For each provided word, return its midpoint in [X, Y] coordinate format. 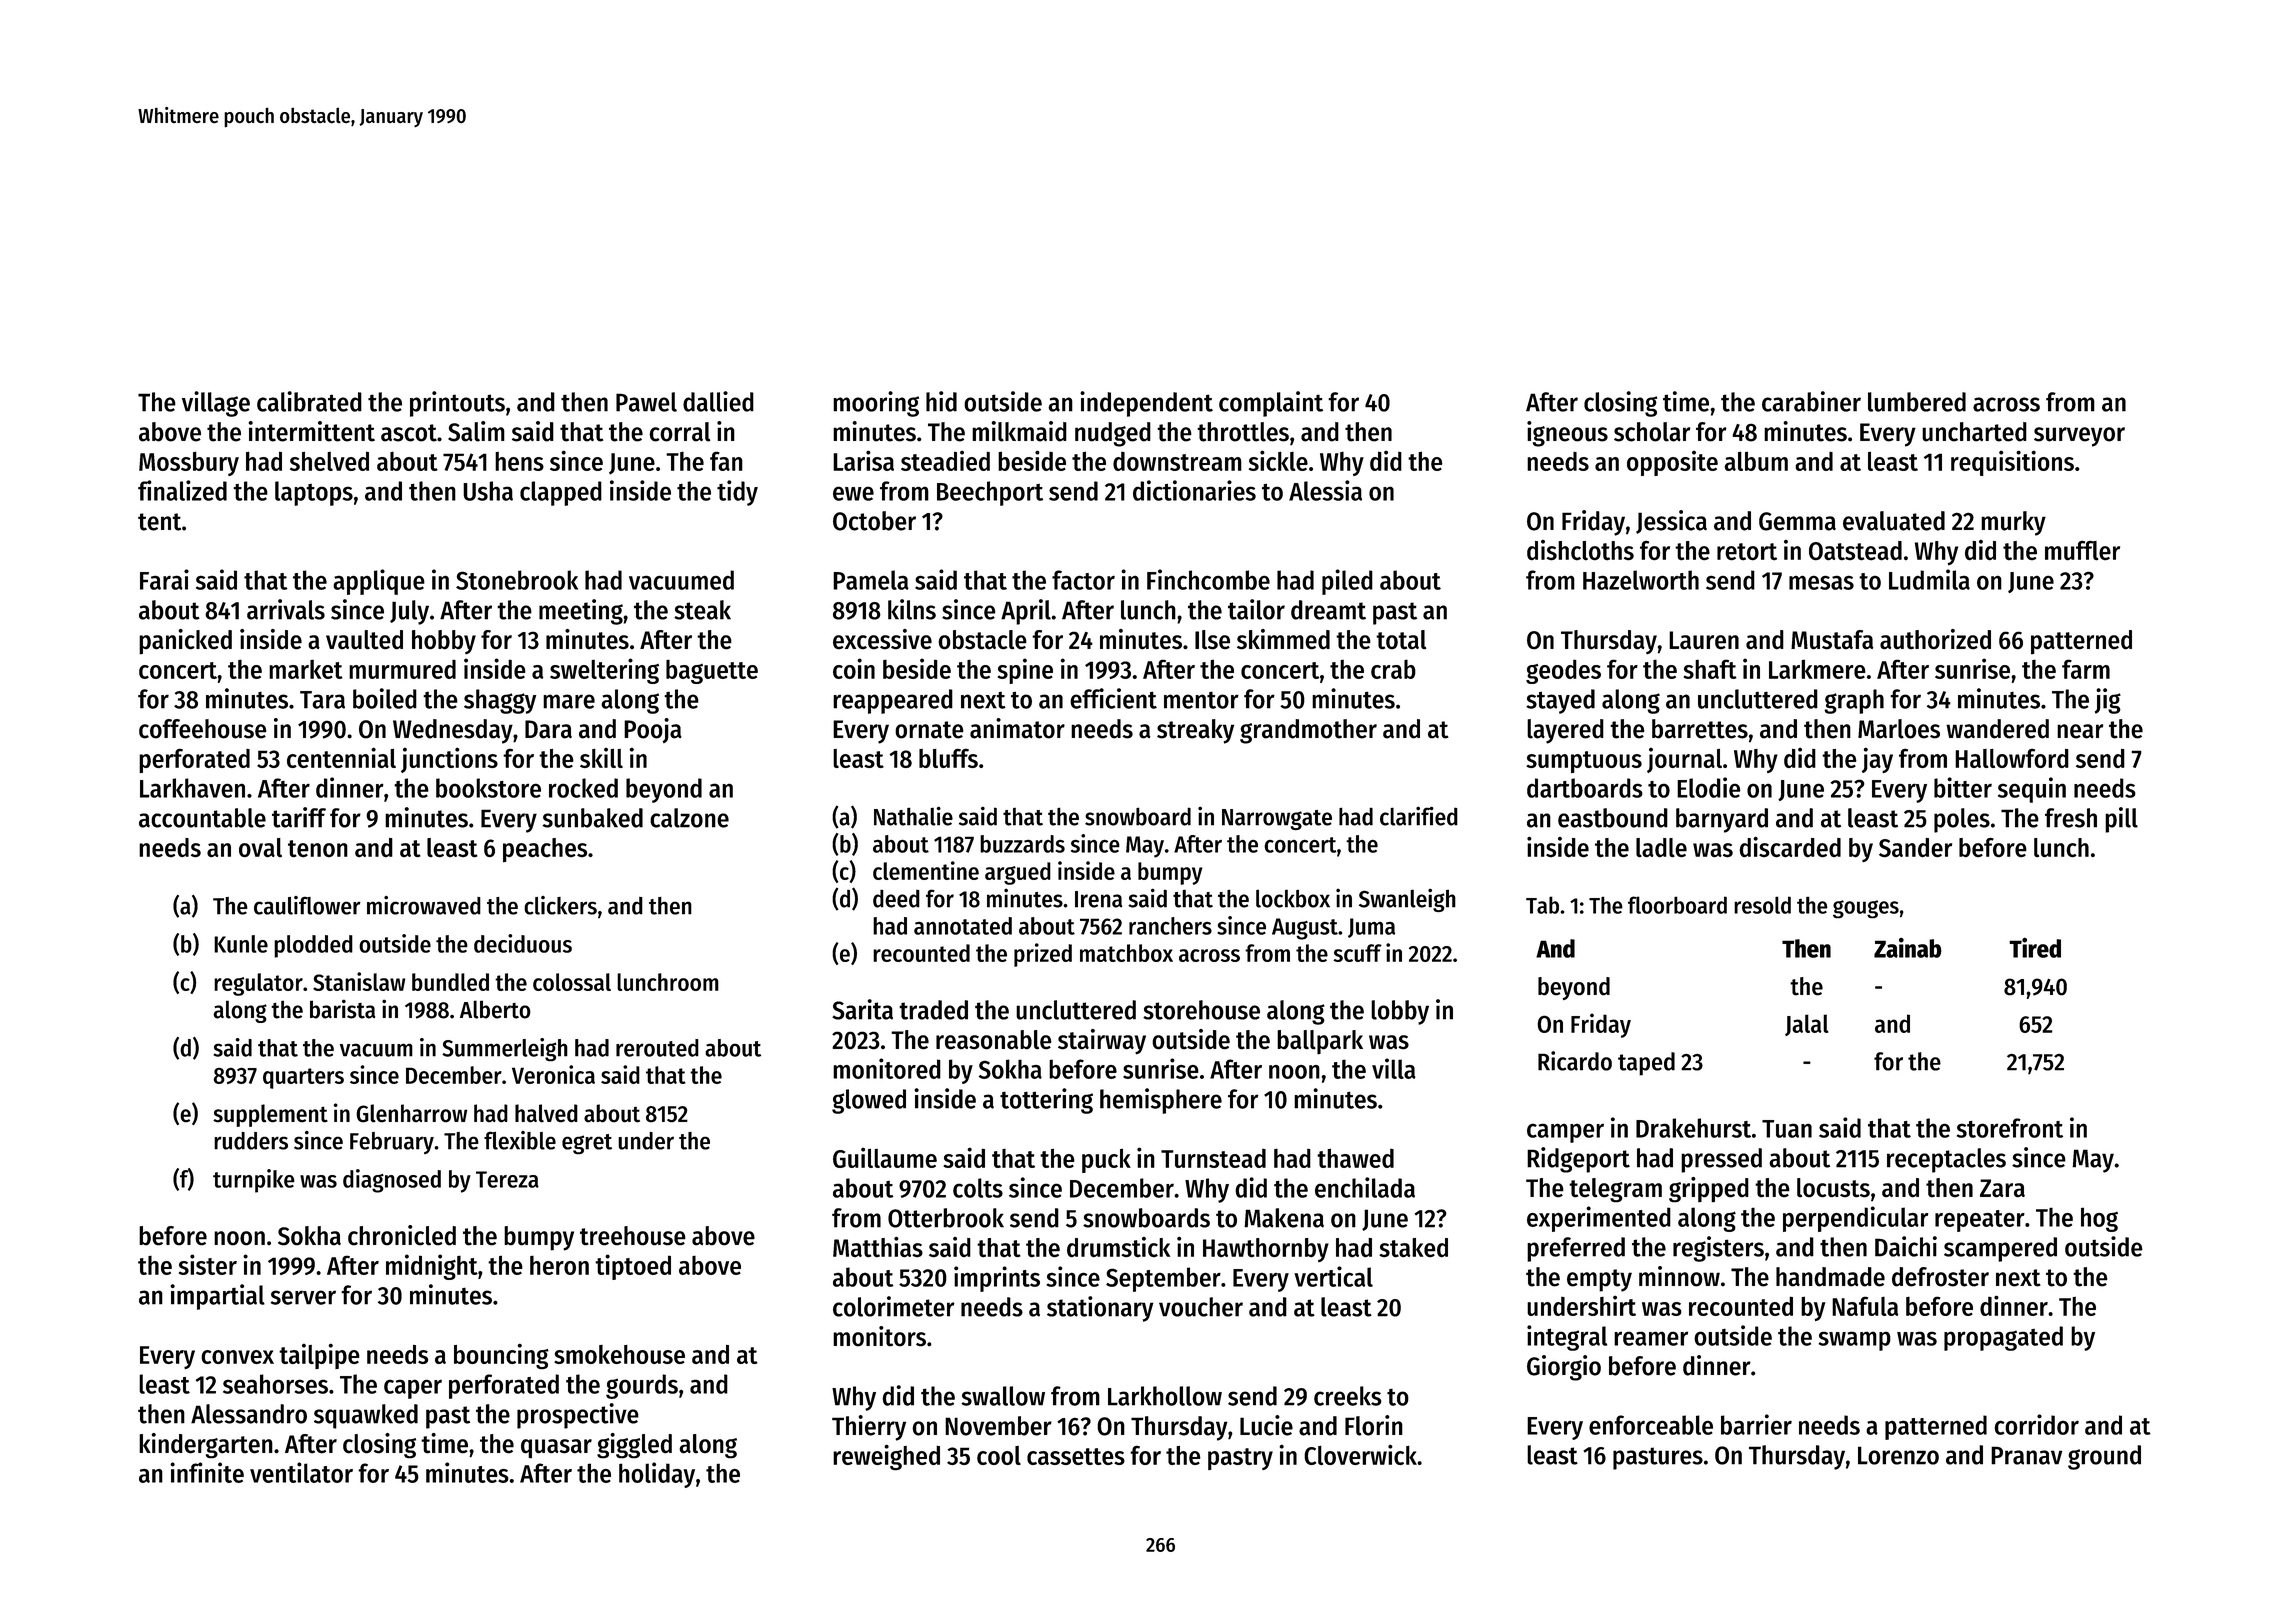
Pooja [653, 730]
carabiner [1811, 401]
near [2080, 731]
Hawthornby [1266, 1250]
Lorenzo [1898, 1455]
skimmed [1283, 639]
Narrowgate [1277, 819]
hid [941, 401]
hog [2099, 1219]
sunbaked [592, 818]
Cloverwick [1360, 1454]
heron [559, 1265]
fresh [2071, 818]
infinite [207, 1472]
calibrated [309, 401]
